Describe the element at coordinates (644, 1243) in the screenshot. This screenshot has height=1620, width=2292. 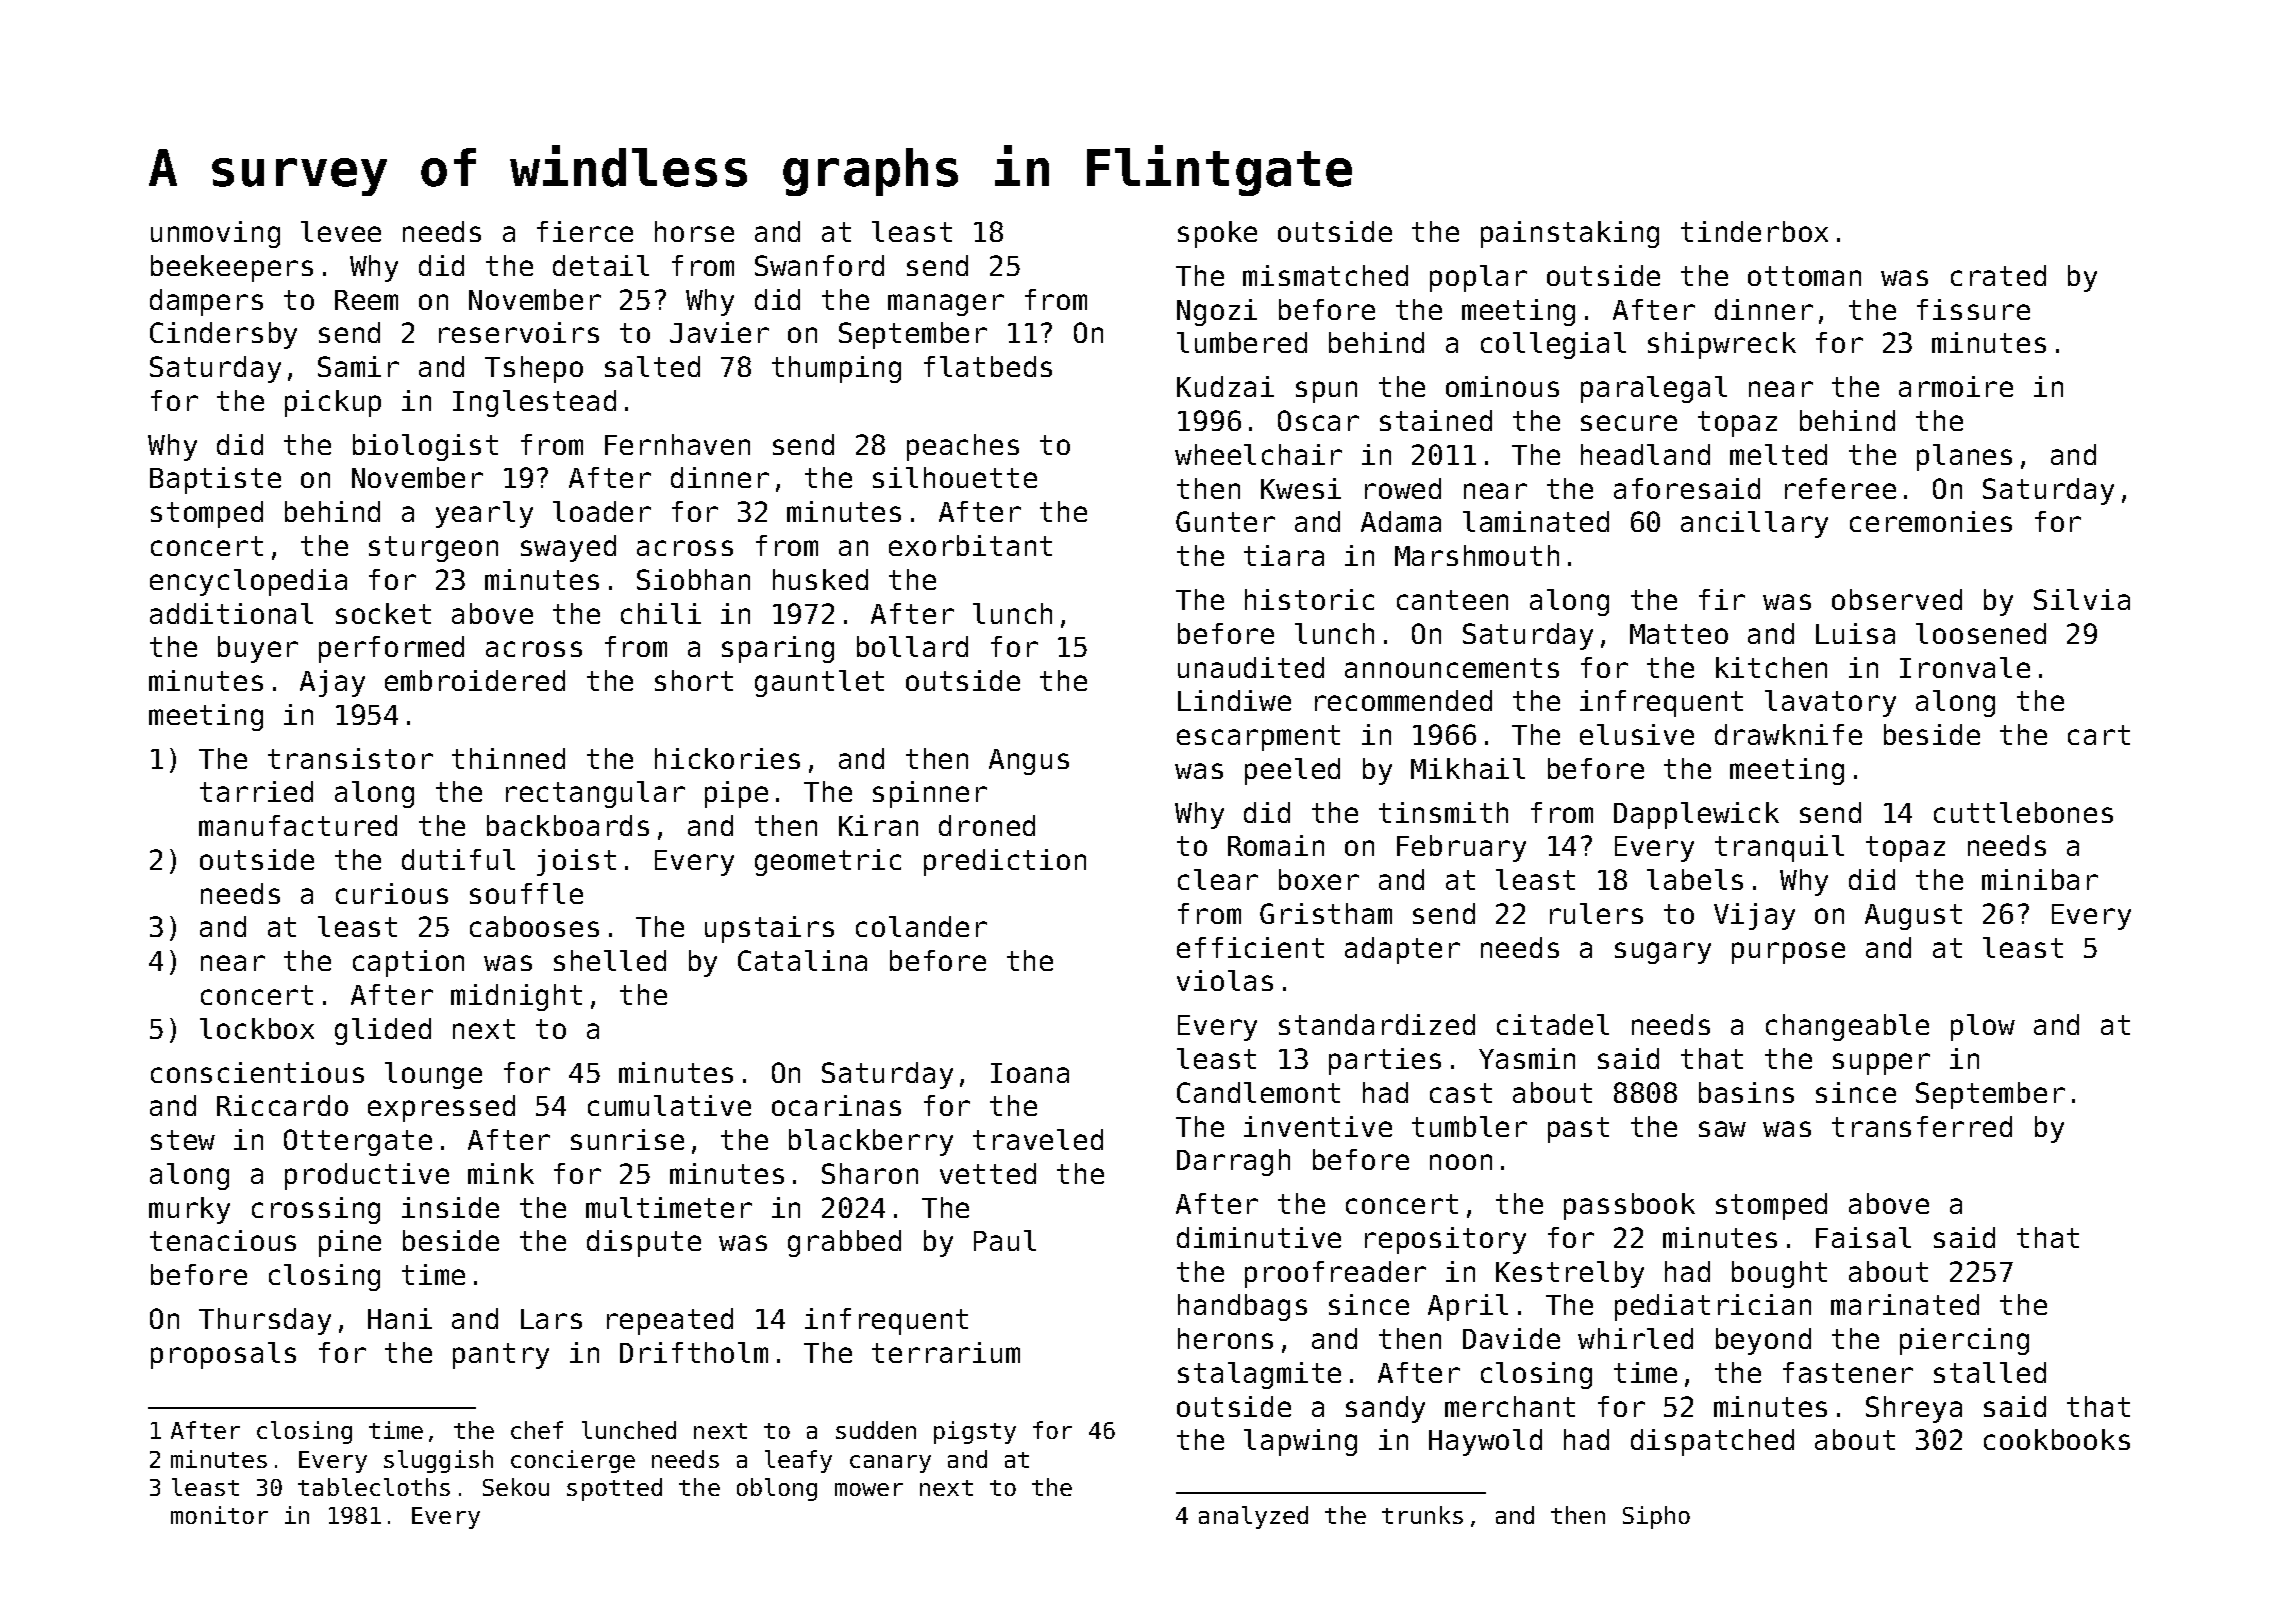
I see `dispute` at that location.
